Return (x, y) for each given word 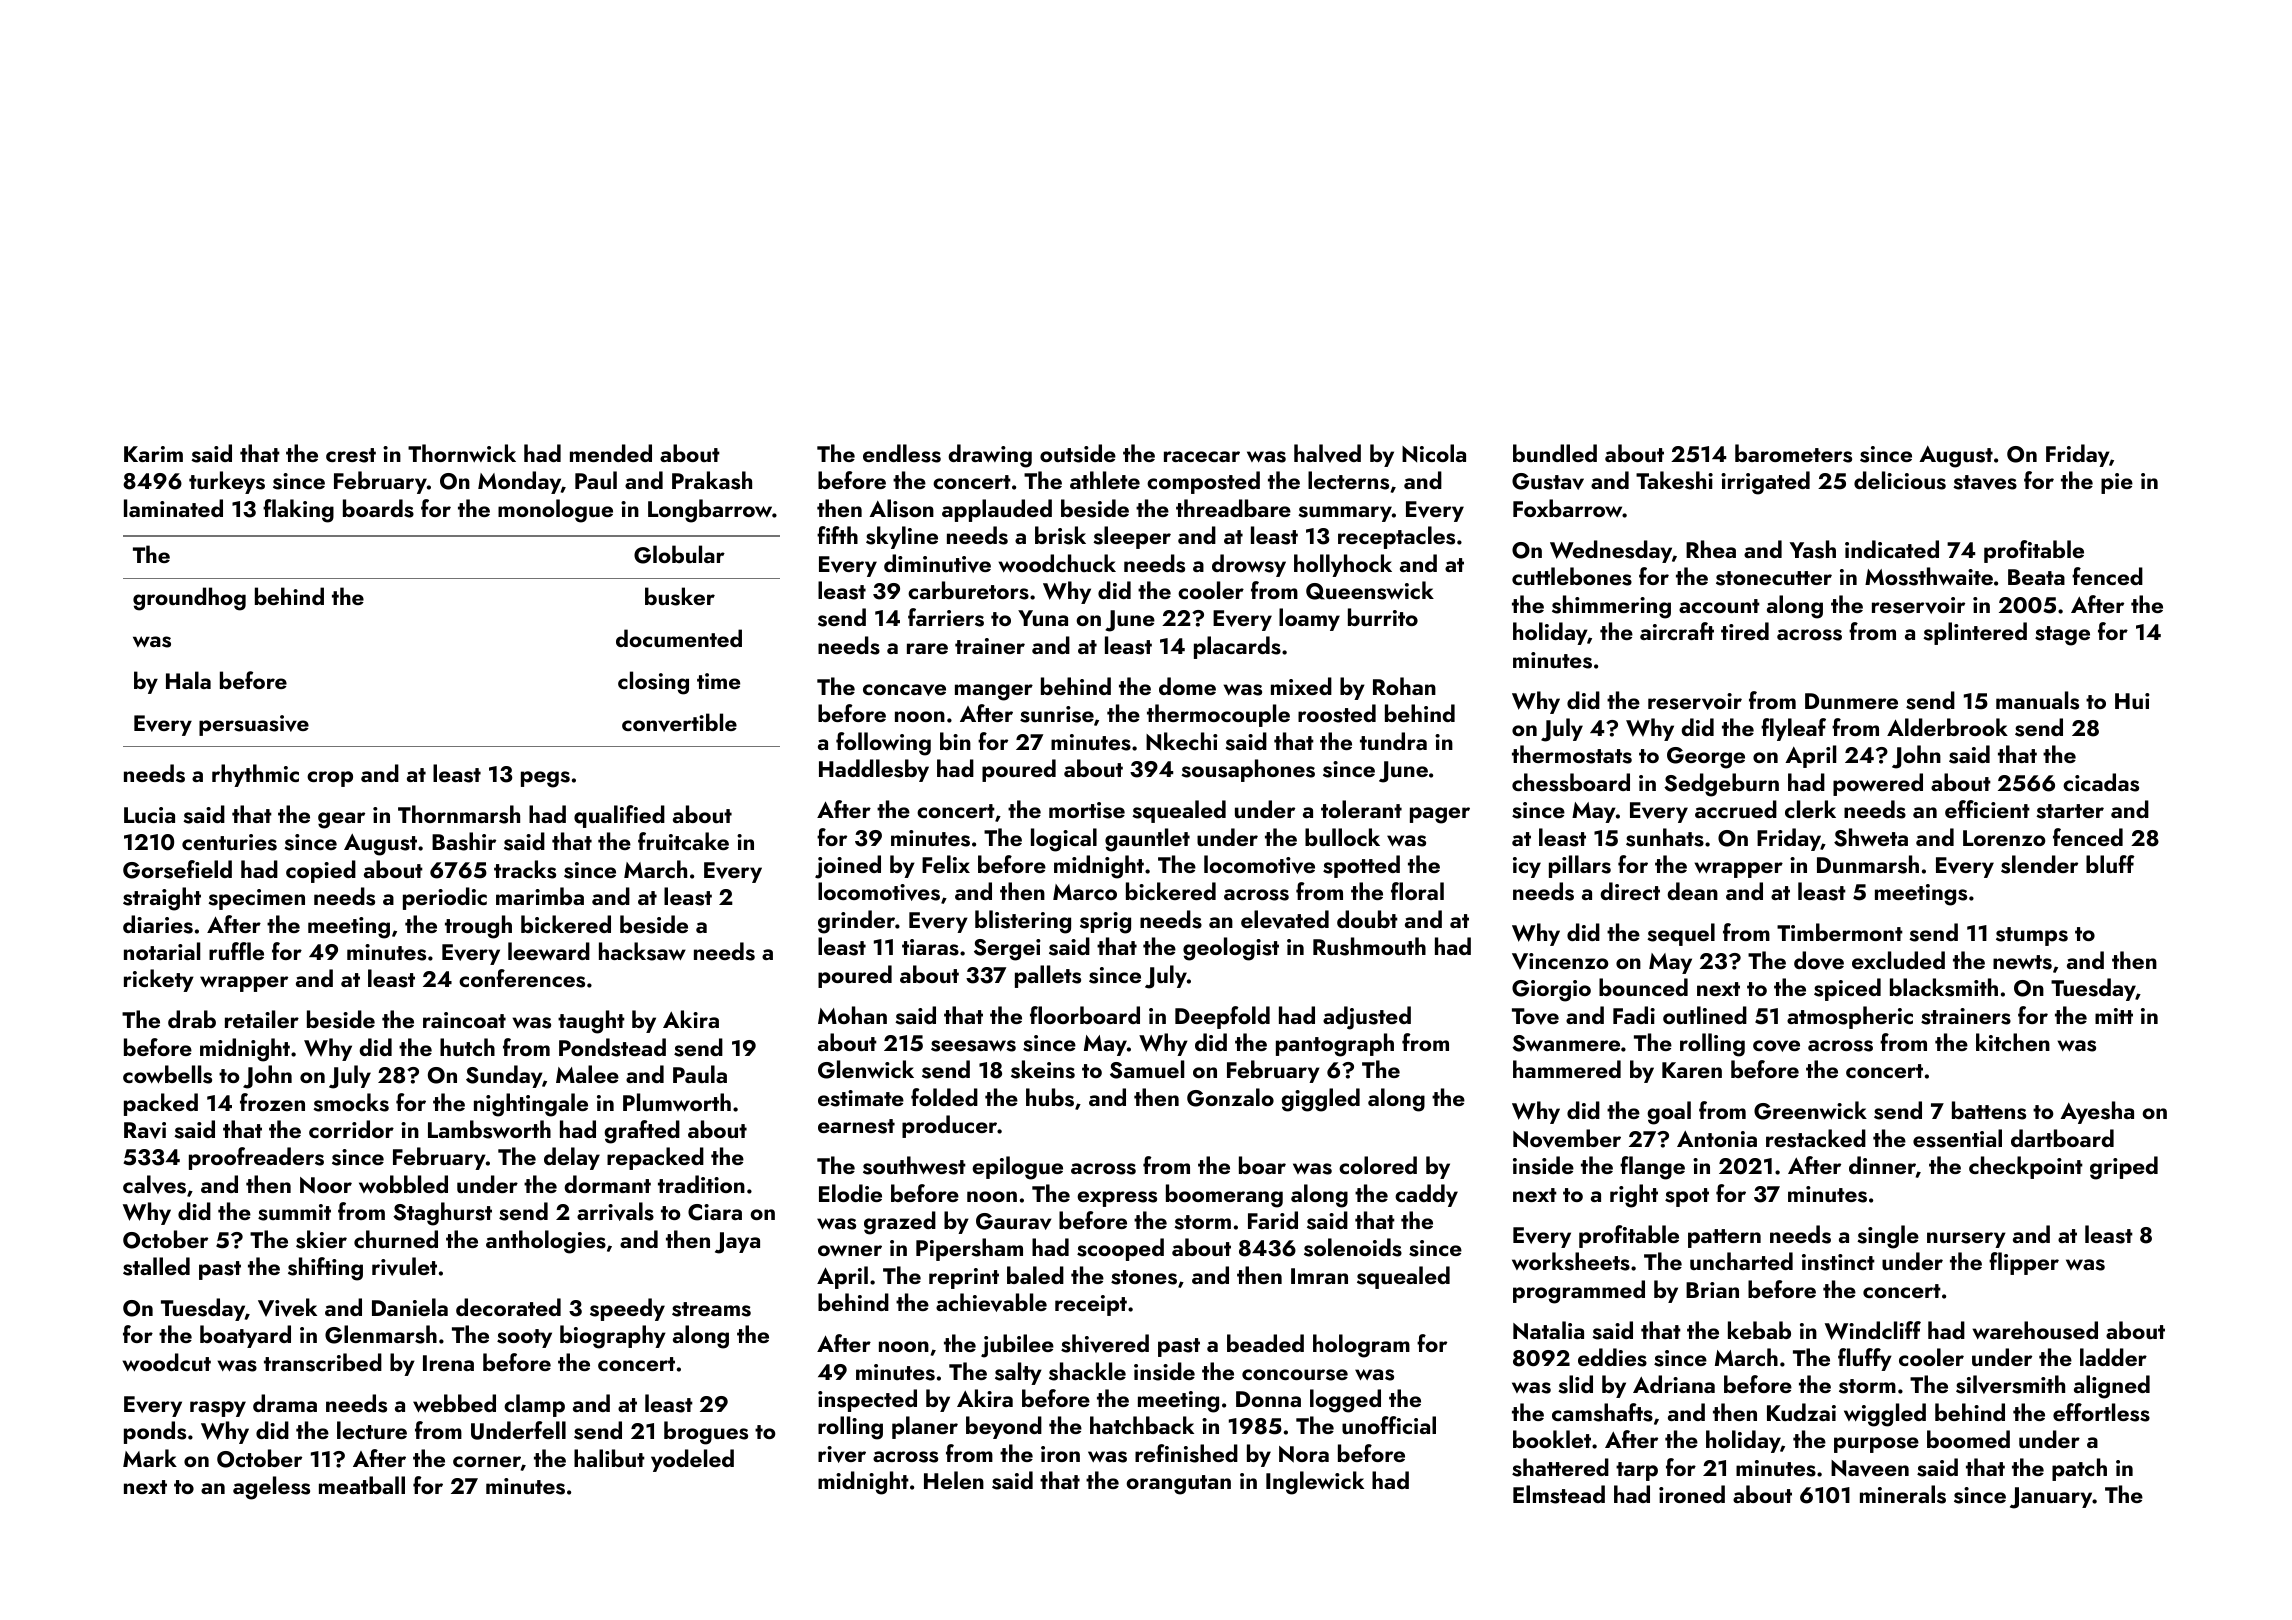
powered (1878, 784)
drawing (990, 456)
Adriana (1674, 1384)
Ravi (145, 1130)
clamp (534, 1405)
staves (1985, 482)
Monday (519, 482)
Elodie (850, 1193)
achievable (991, 1302)
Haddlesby (874, 770)
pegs (545, 779)
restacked (1816, 1138)
